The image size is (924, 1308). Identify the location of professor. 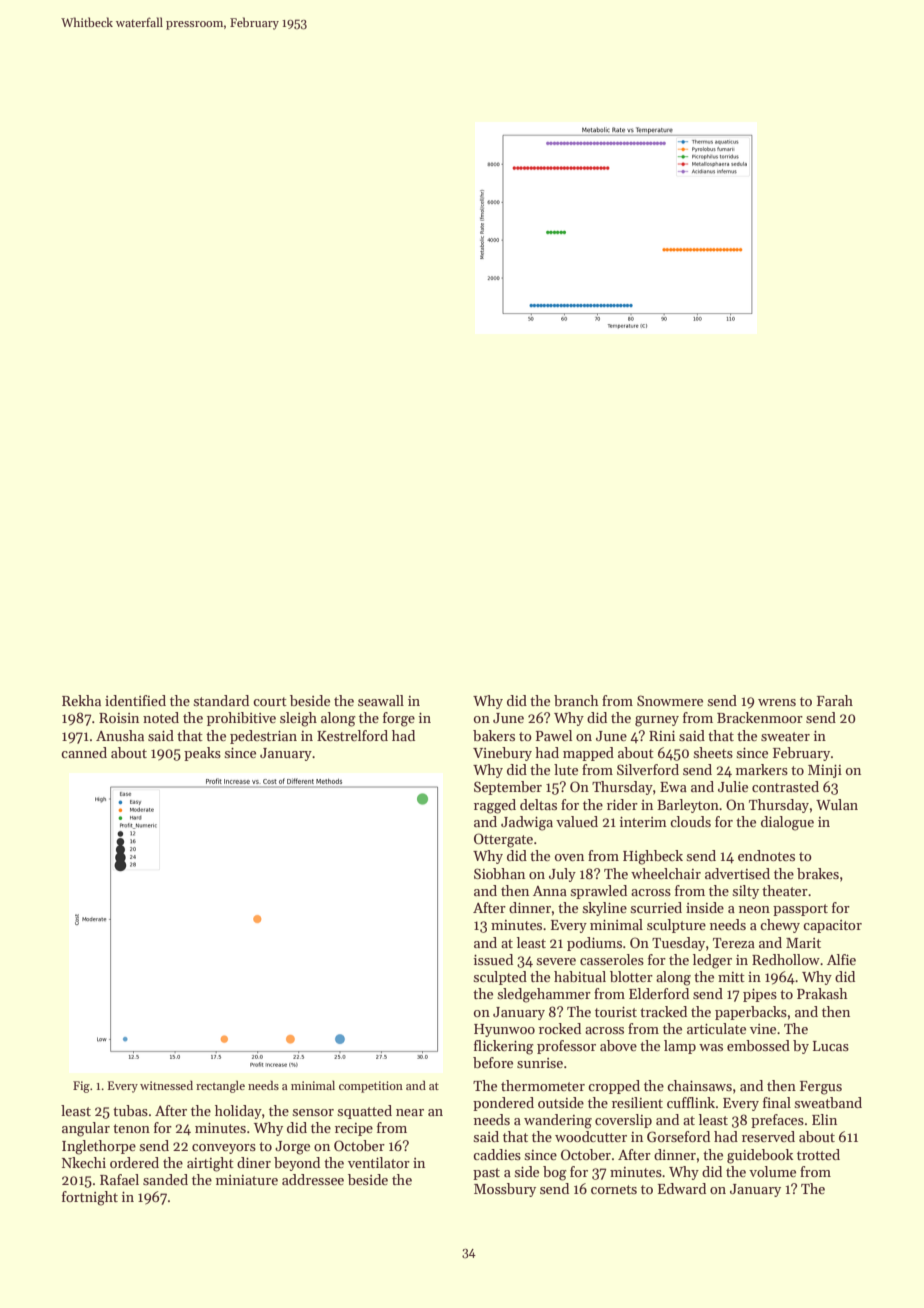
(566, 1047).
